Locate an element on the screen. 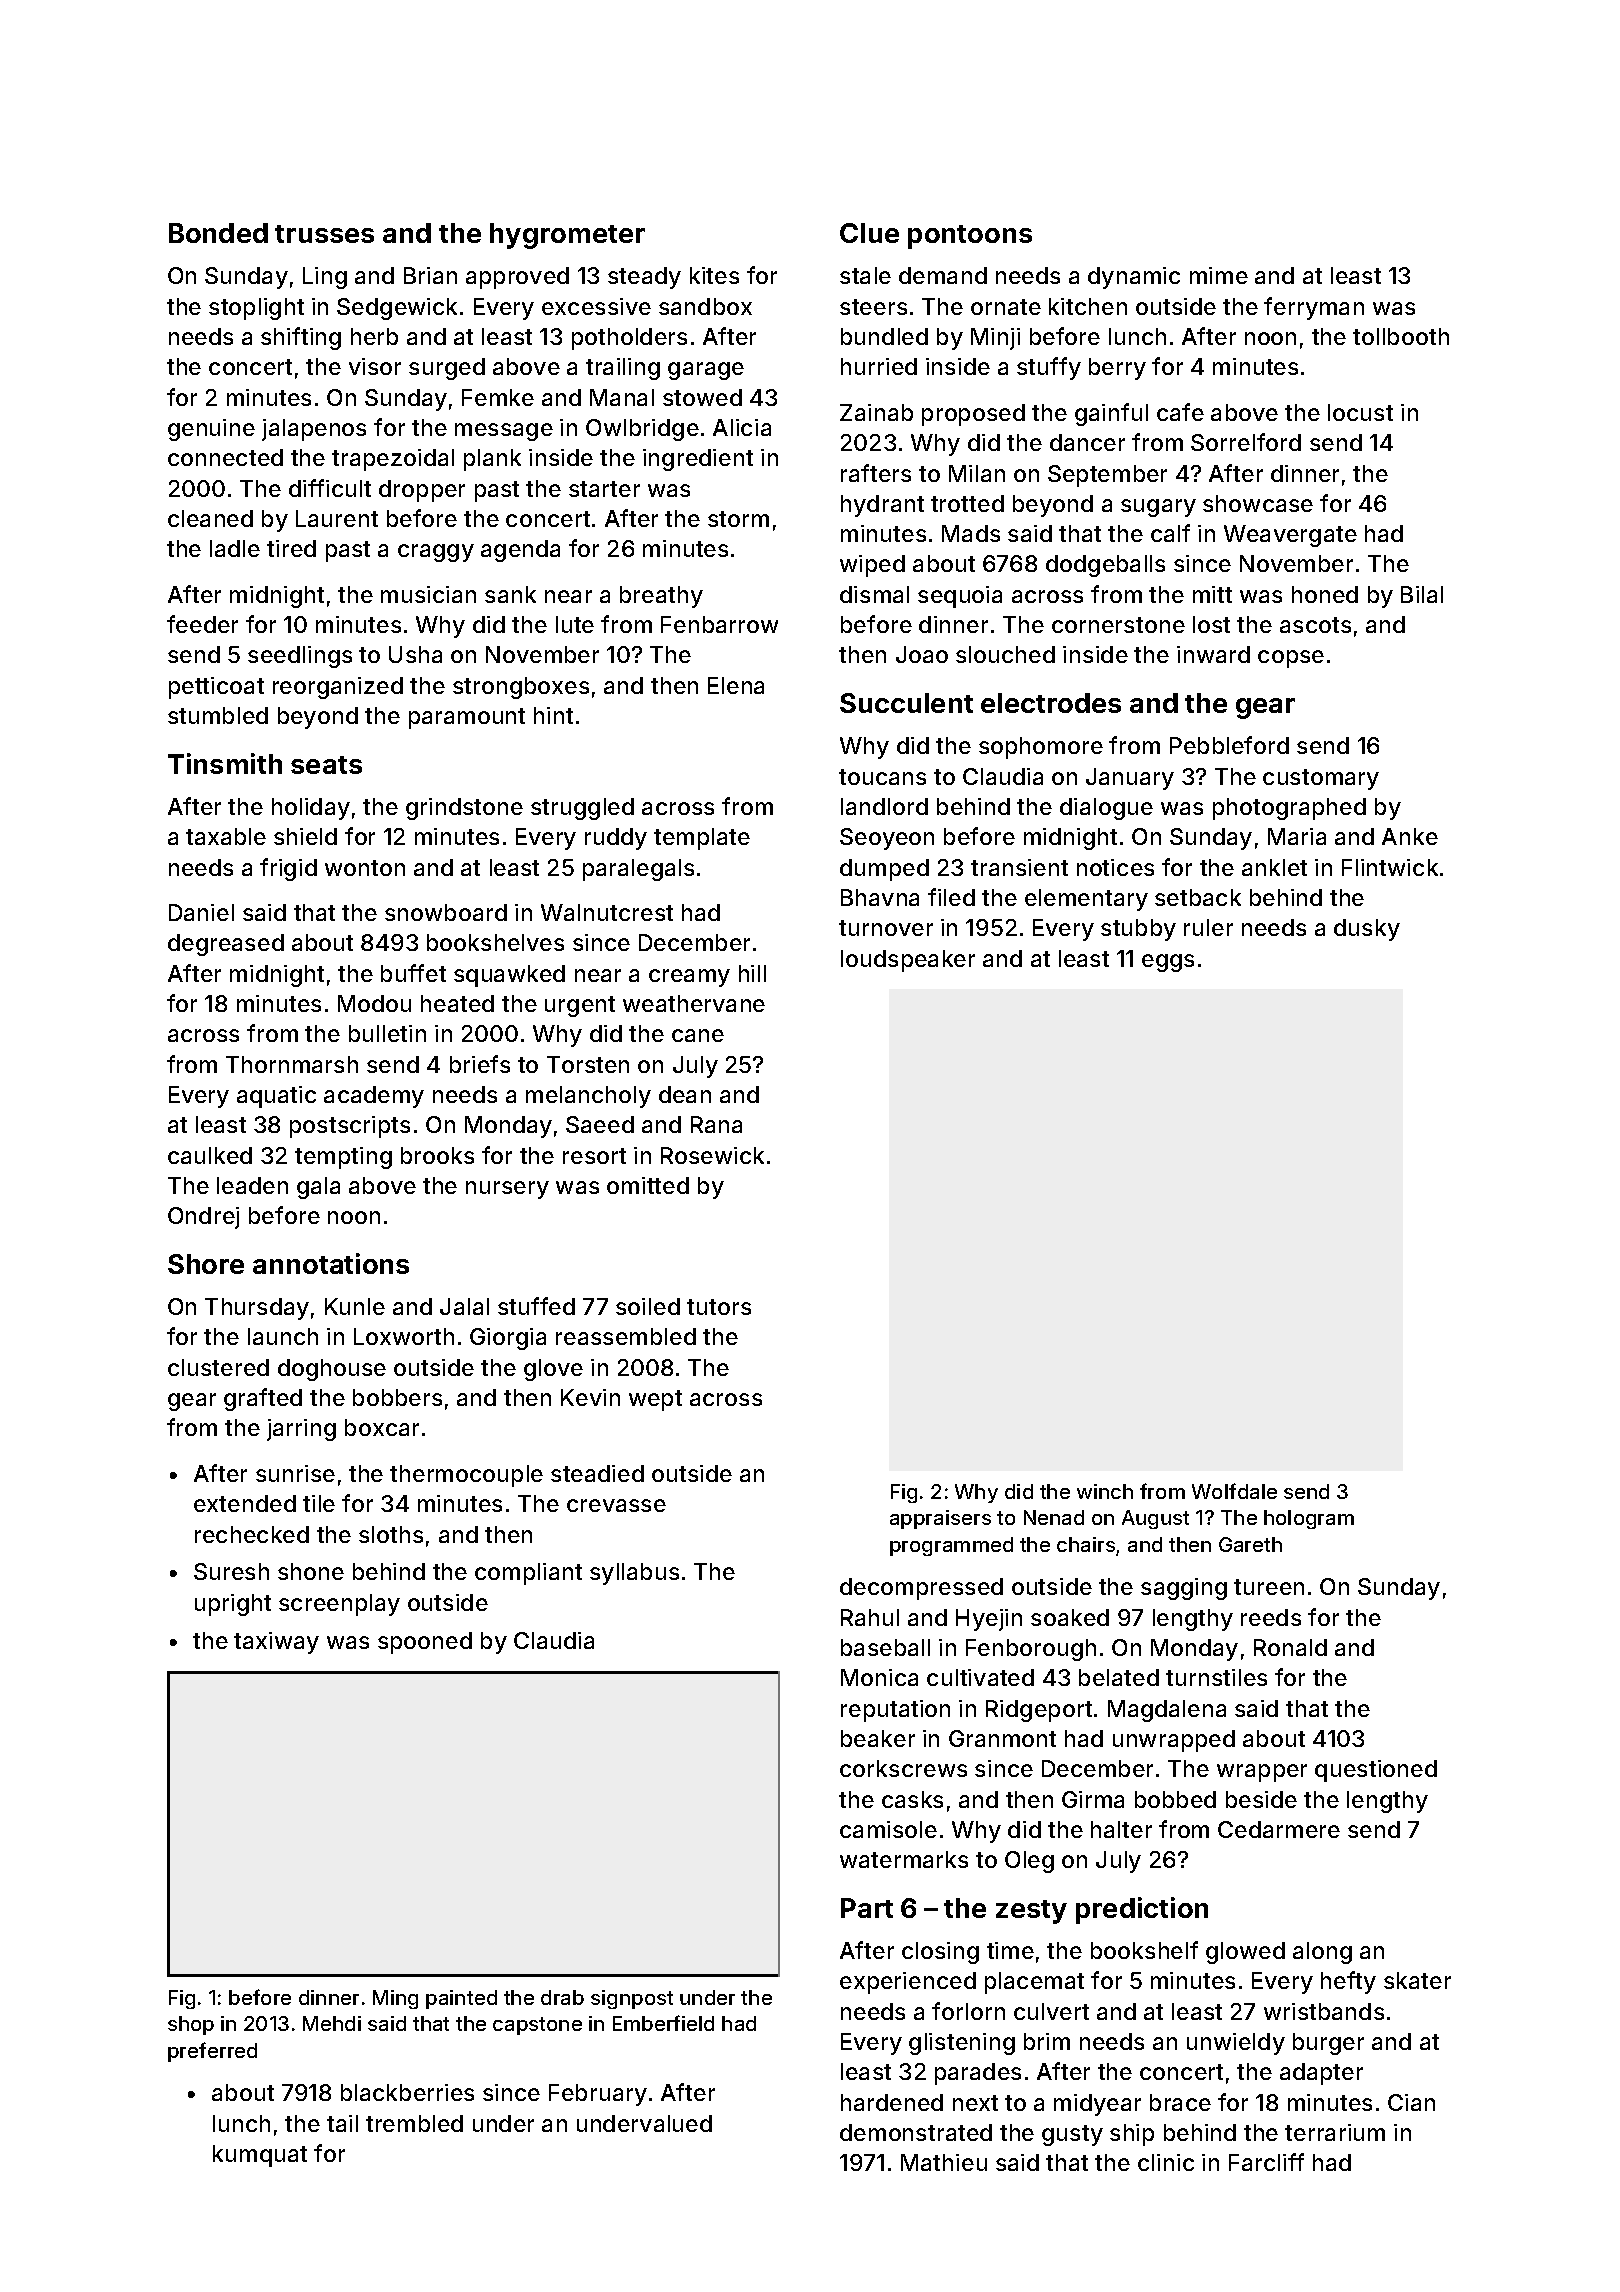 Image resolution: width=1620 pixels, height=2292 pixels. customary is located at coordinates (1321, 779).
